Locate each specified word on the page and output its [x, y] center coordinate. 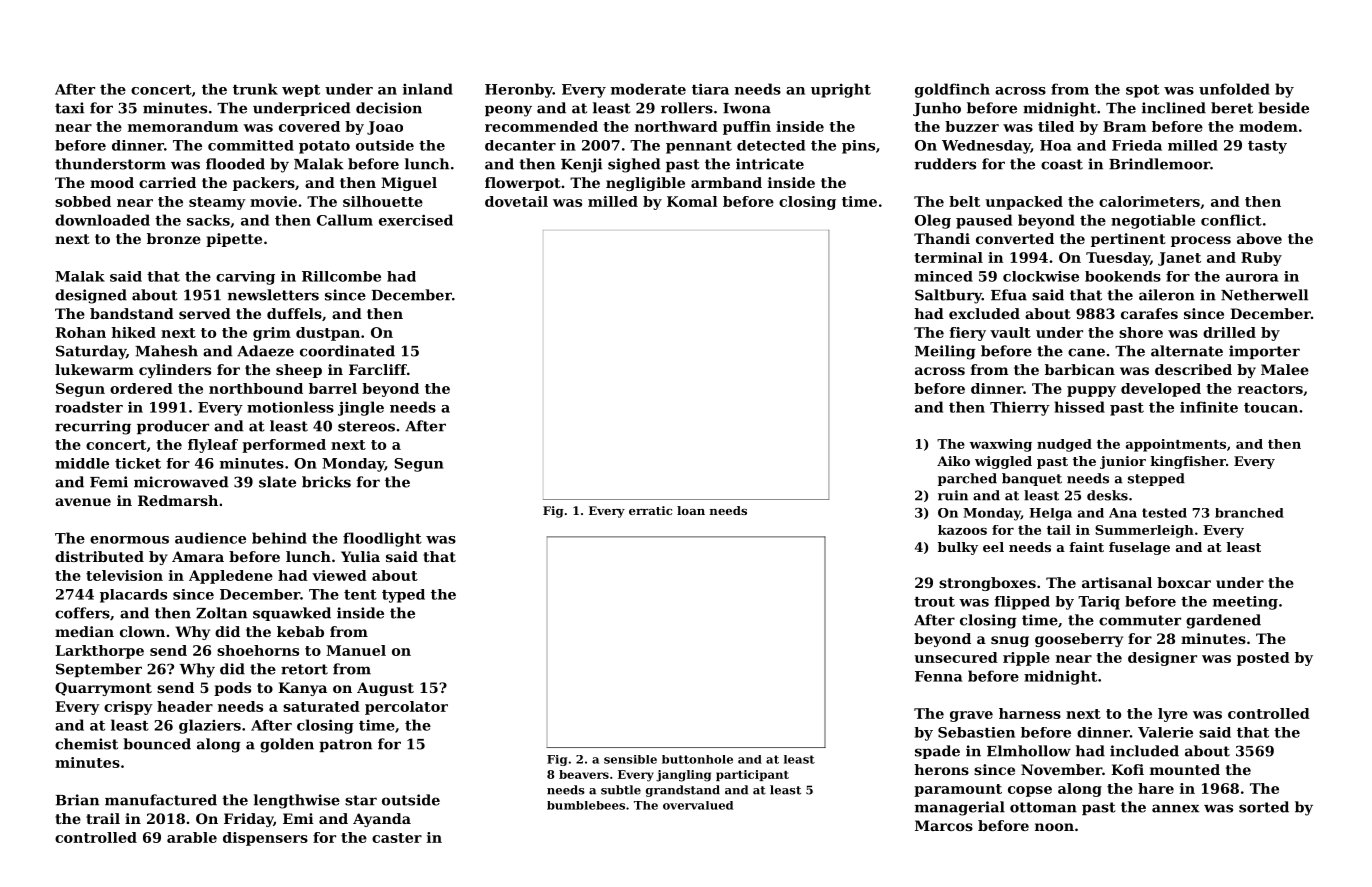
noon [1054, 827]
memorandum [183, 126]
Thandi [942, 238]
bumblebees [586, 805]
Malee [1285, 369]
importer [1264, 352]
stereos [366, 426]
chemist [86, 744]
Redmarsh [178, 500]
